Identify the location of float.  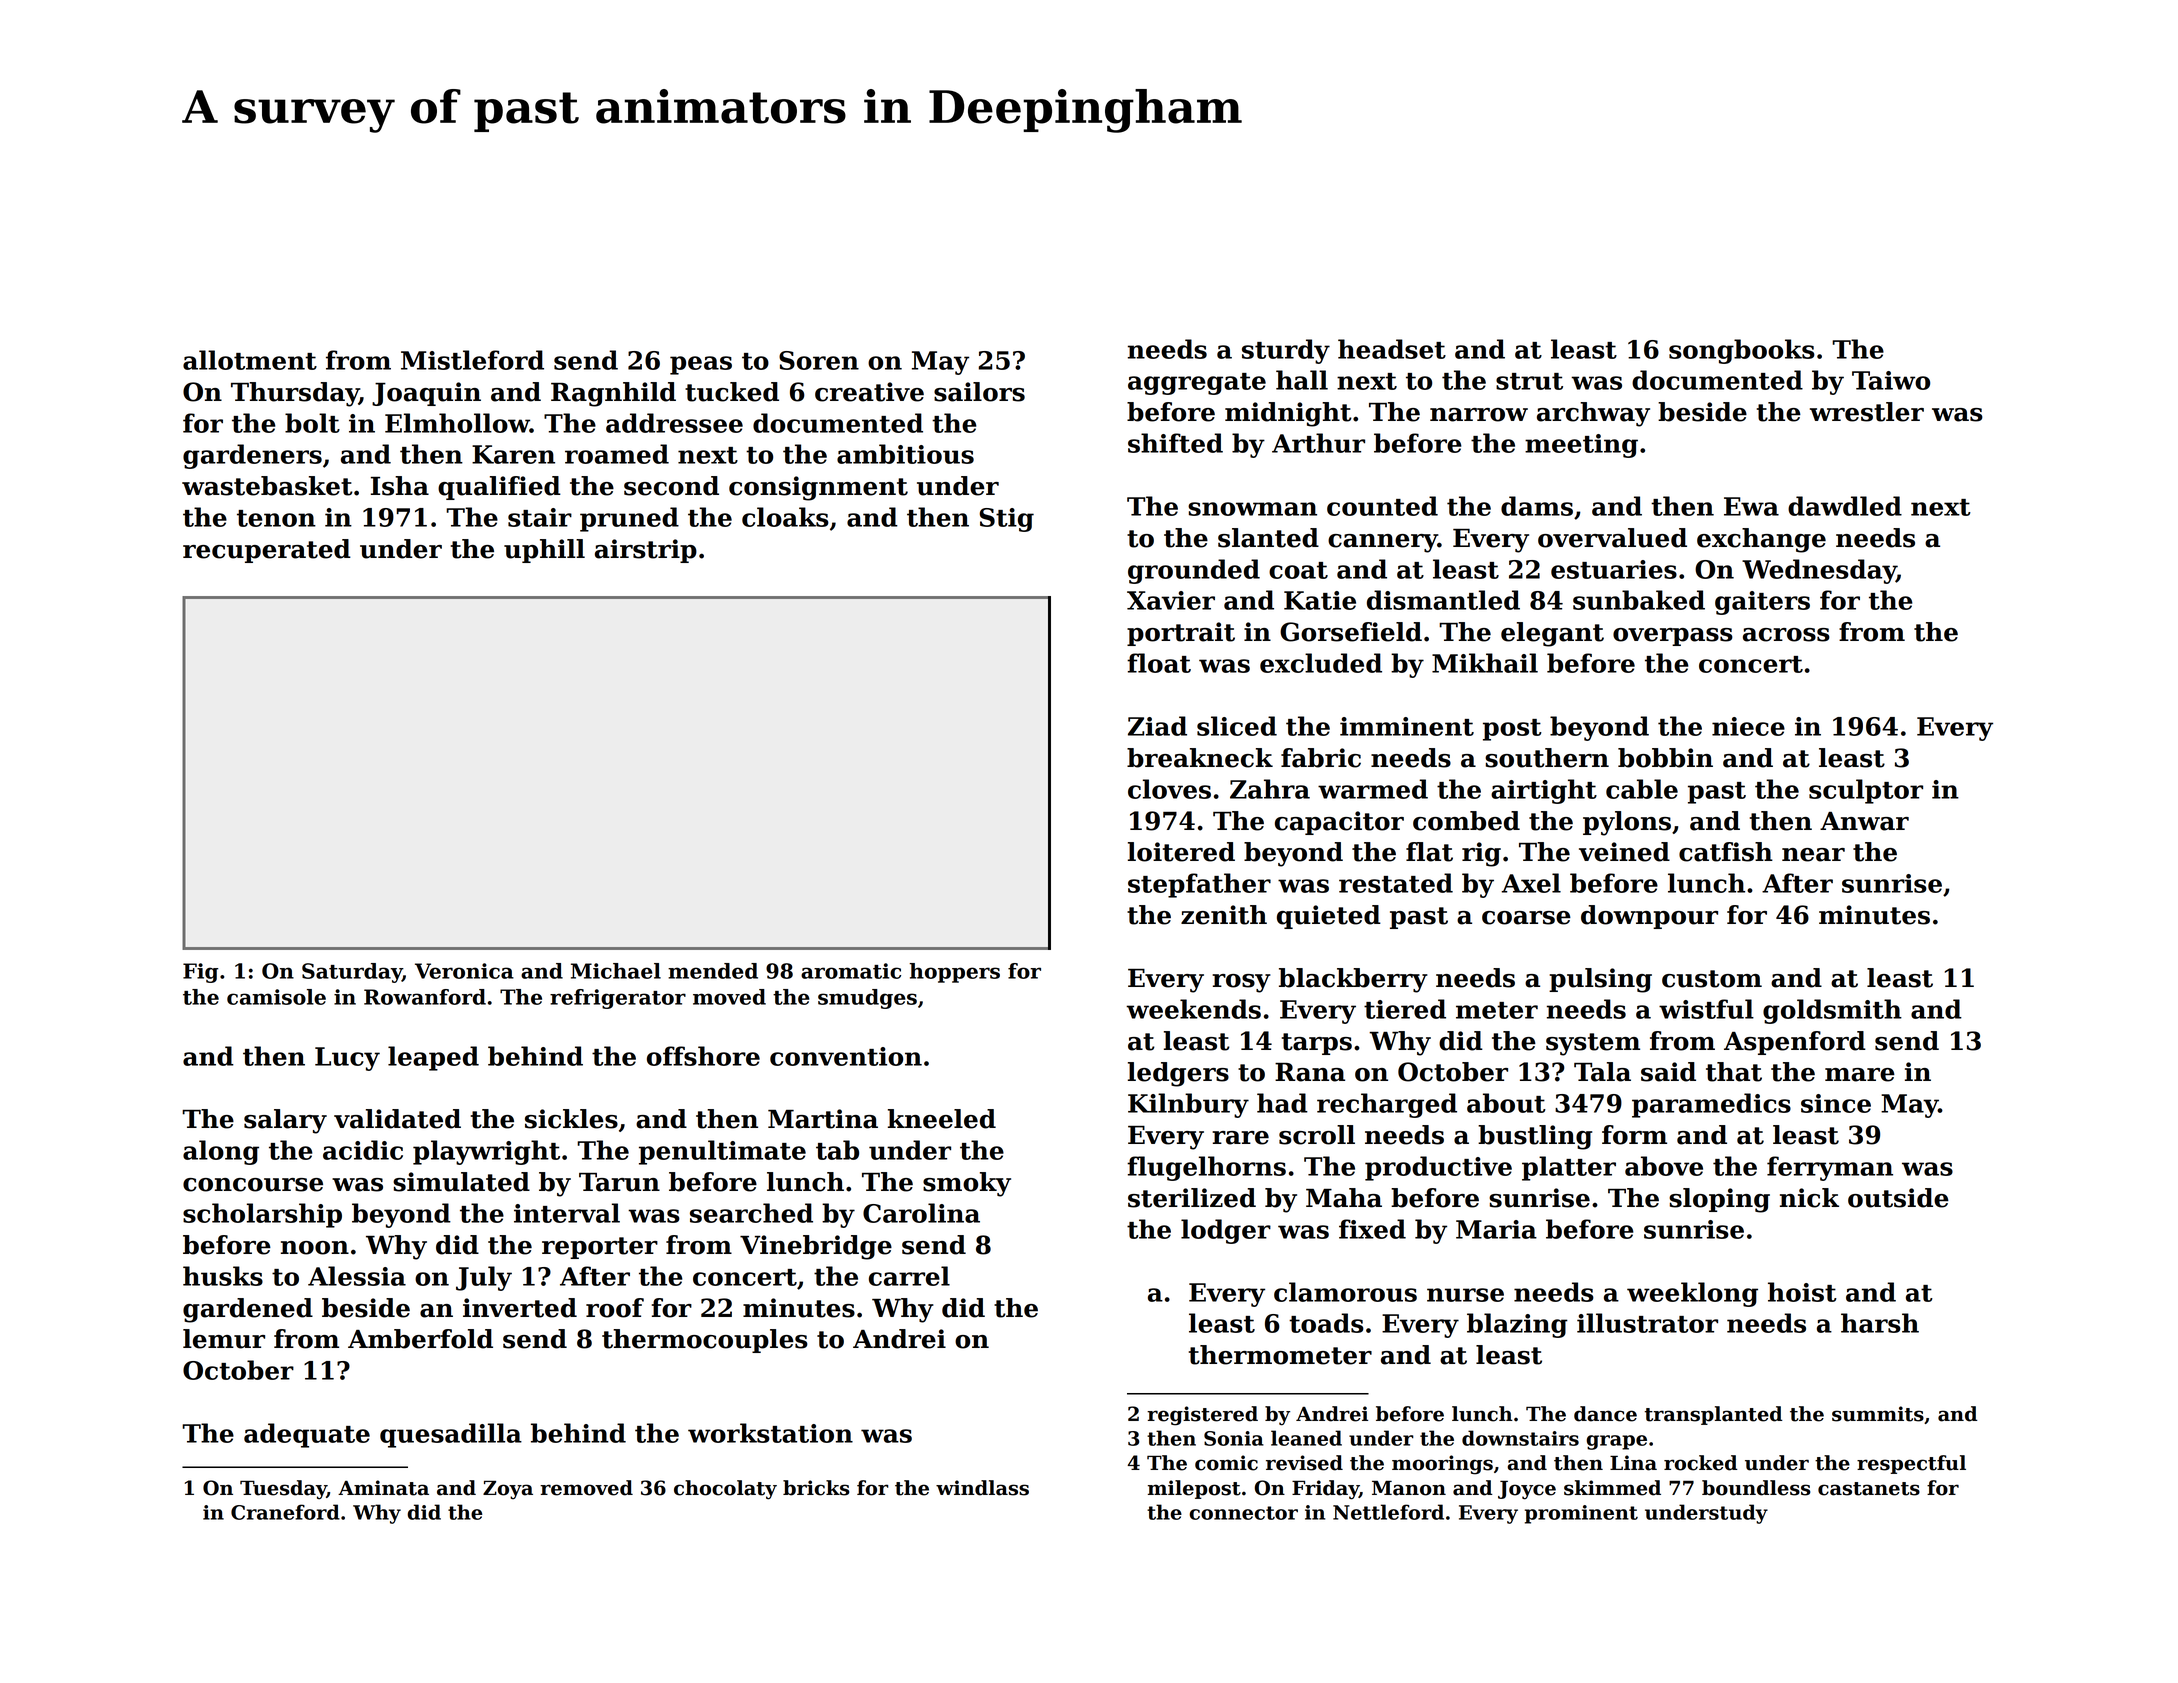
(1159, 663).
